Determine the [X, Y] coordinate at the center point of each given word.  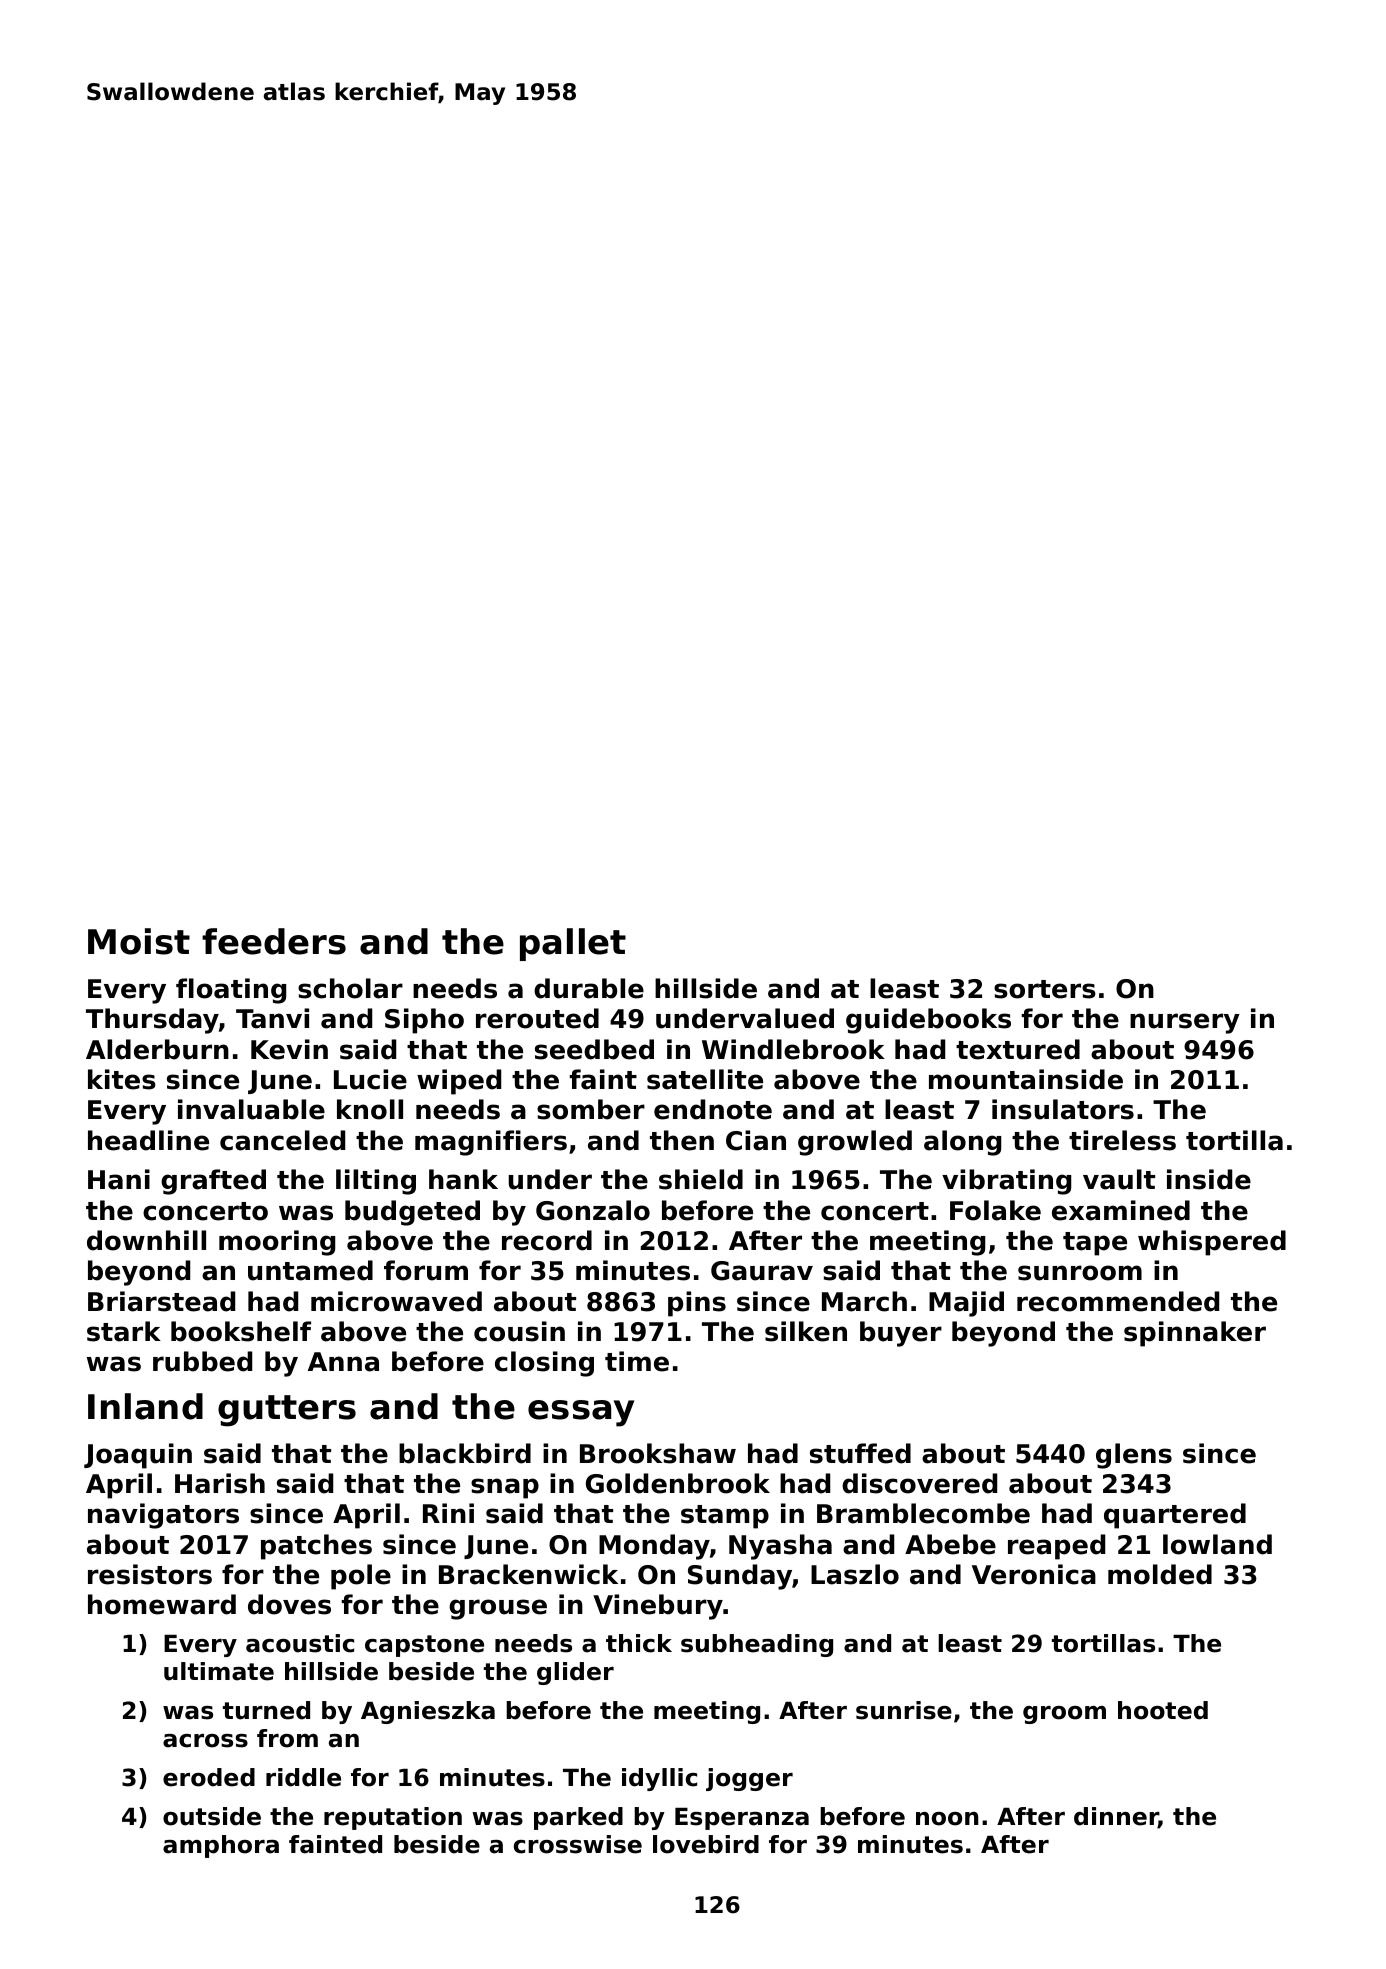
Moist [139, 941]
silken [806, 1331]
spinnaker [1195, 1334]
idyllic [659, 1779]
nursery [1185, 1023]
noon [947, 1819]
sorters [1045, 989]
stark [124, 1331]
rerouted [537, 1018]
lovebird [706, 1844]
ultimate [219, 1671]
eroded [209, 1777]
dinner [1116, 1817]
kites [122, 1079]
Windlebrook [793, 1049]
